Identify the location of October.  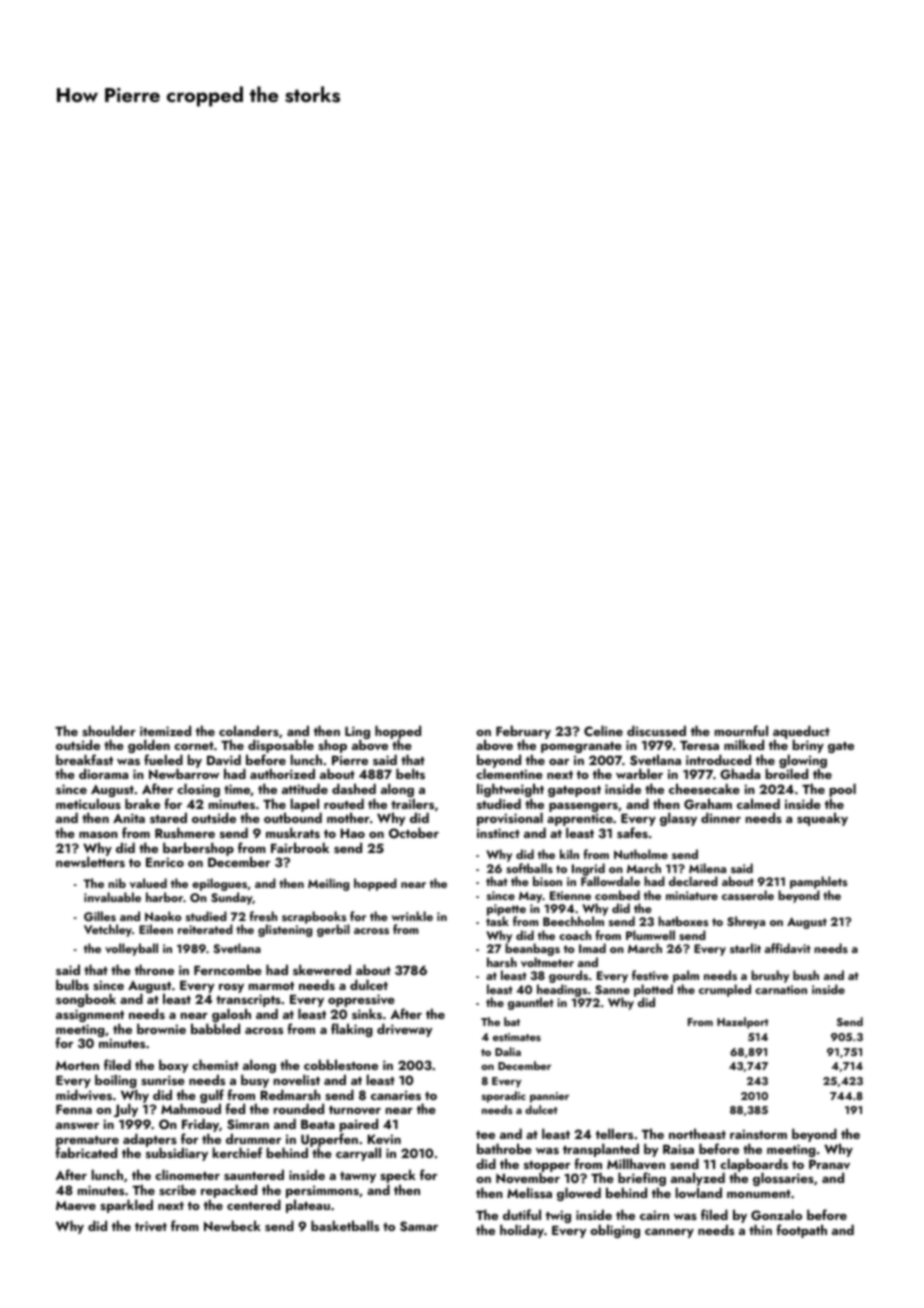
(414, 833).
